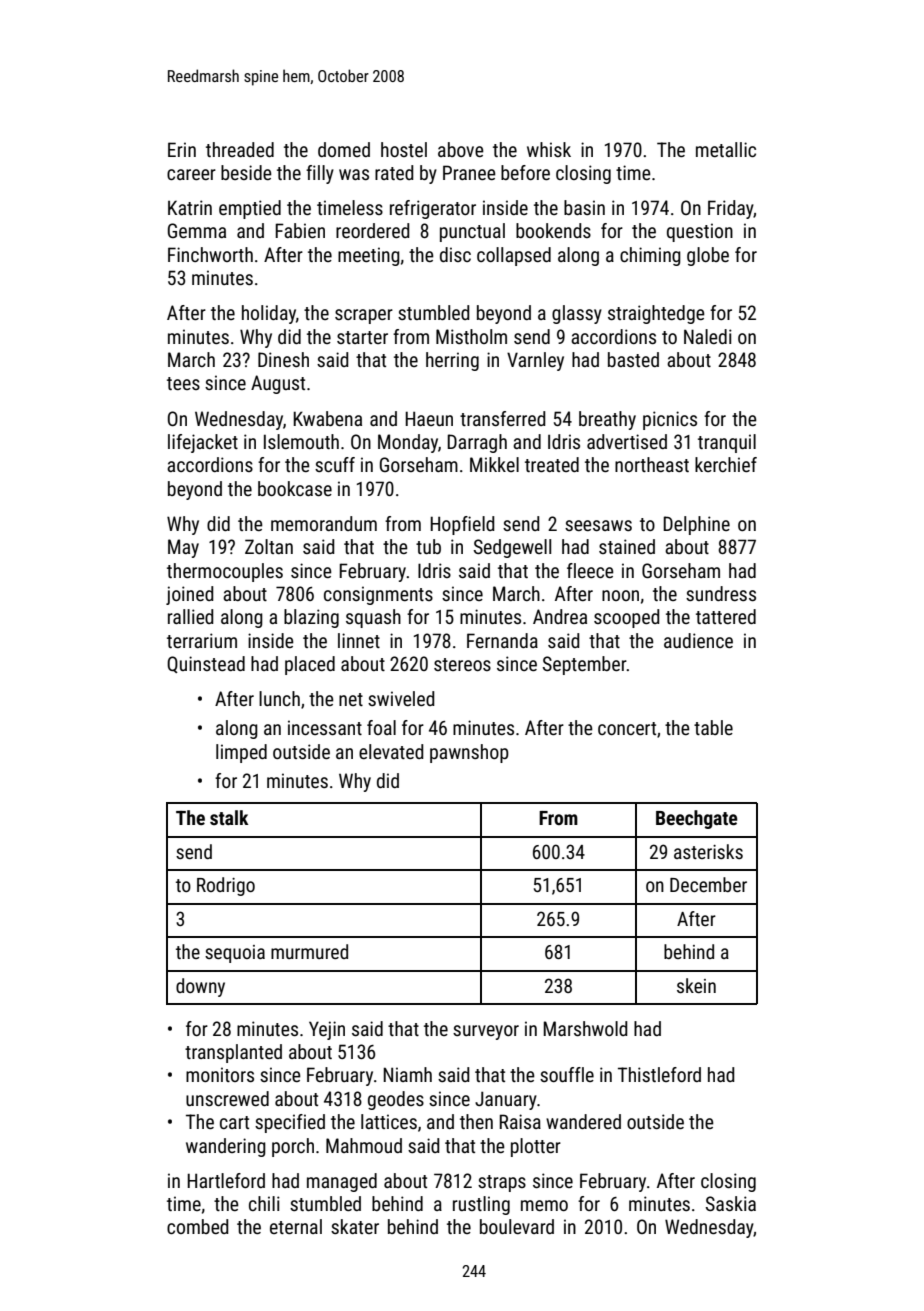 This screenshot has height=1311, width=924. Describe the element at coordinates (269, 314) in the screenshot. I see `holiday` at that location.
